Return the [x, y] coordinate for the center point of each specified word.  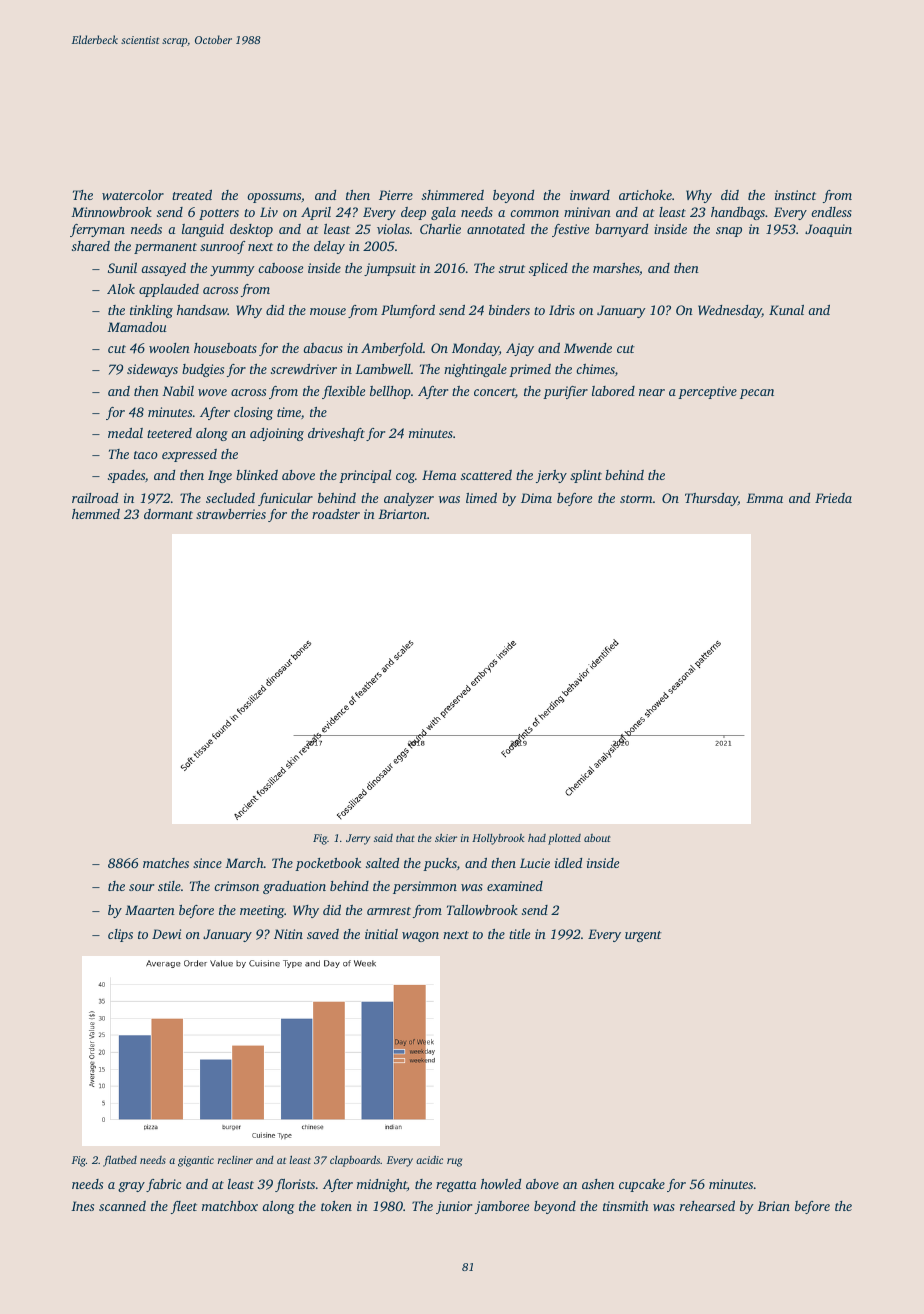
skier [446, 837]
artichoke [645, 195]
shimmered [453, 195]
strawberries [231, 514]
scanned [122, 1206]
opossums [274, 198]
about [597, 838]
